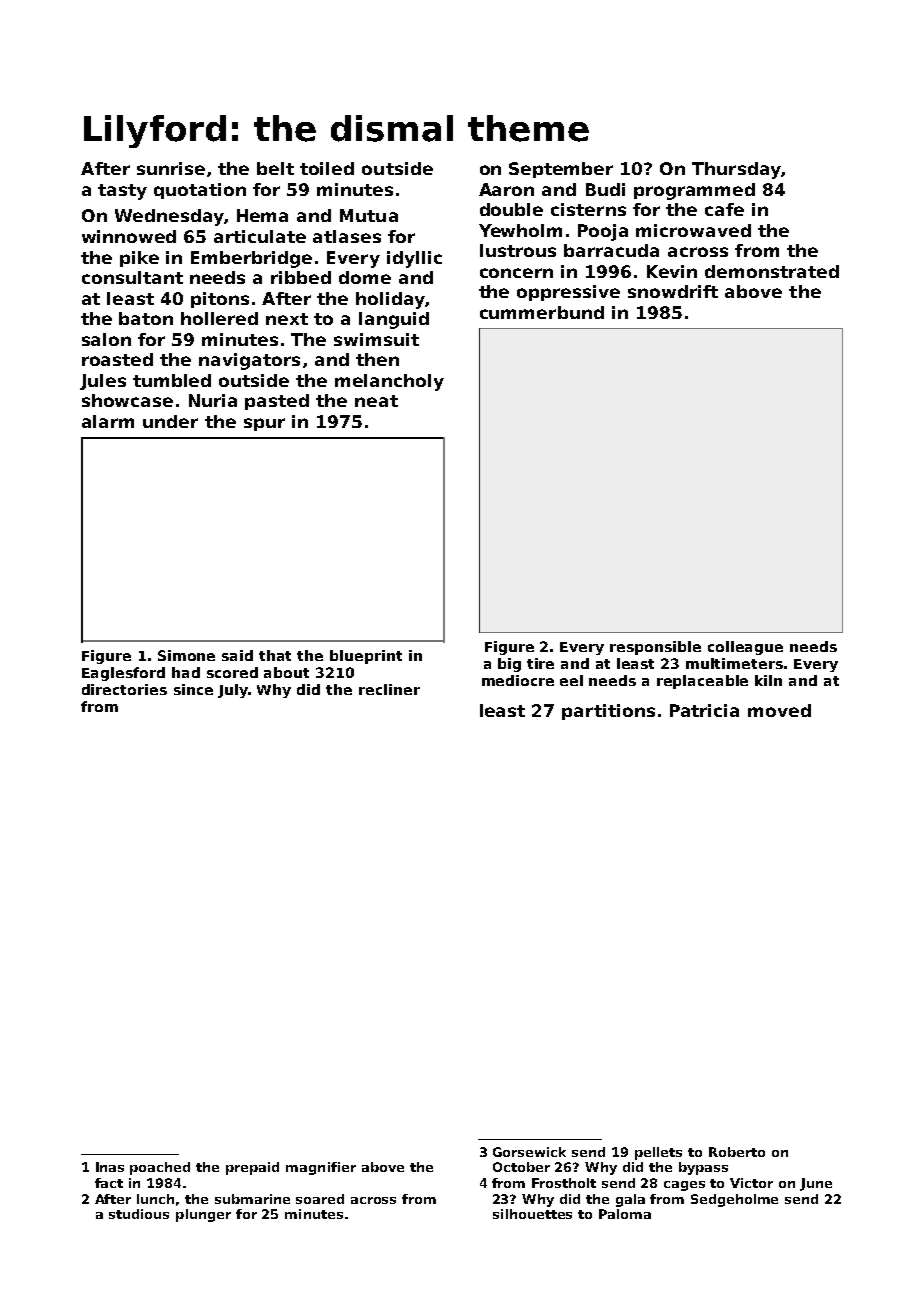  Describe the element at coordinates (376, 401) in the page. I see `neat` at that location.
